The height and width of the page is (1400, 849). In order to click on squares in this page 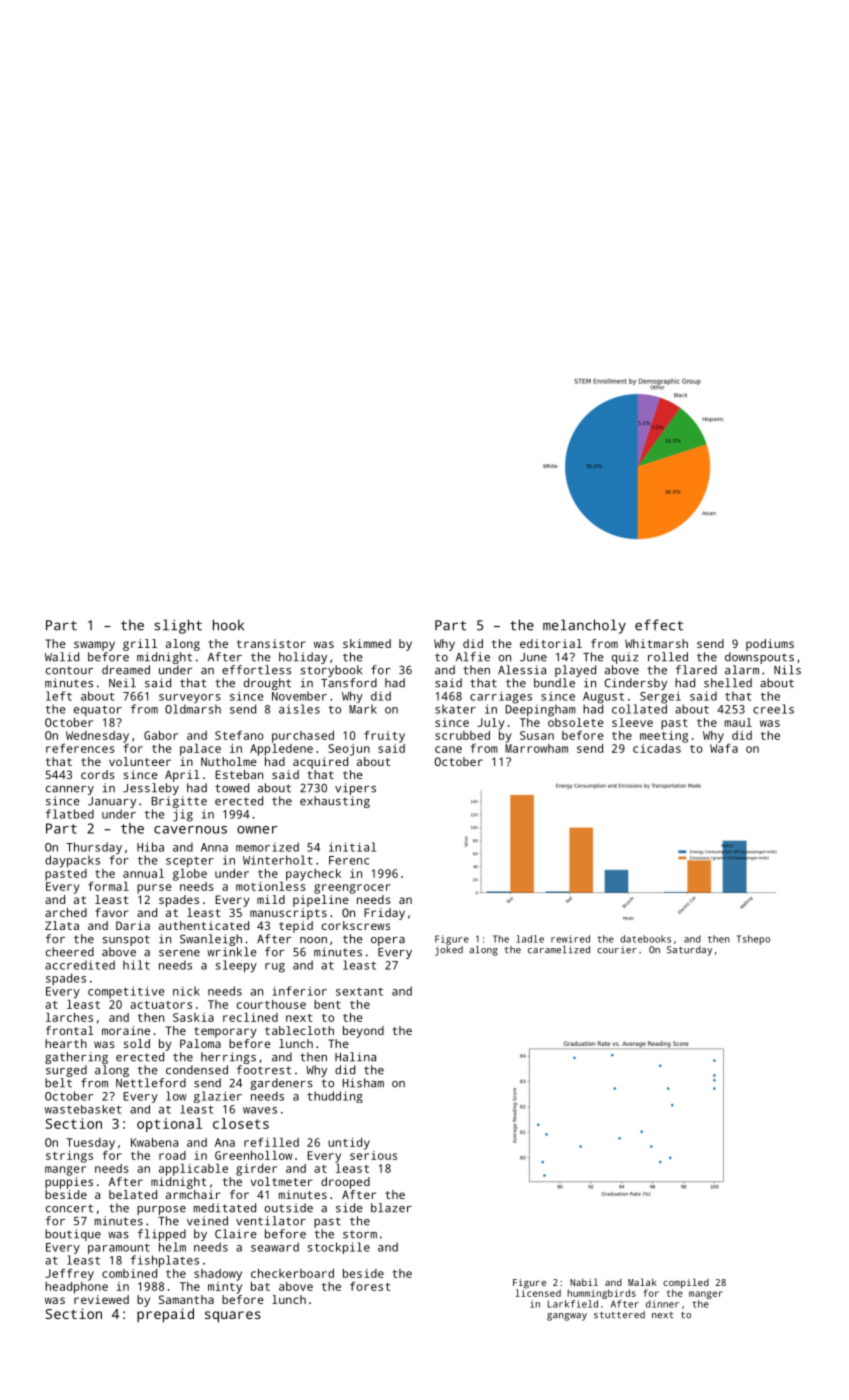, I will do `click(233, 1317)`.
